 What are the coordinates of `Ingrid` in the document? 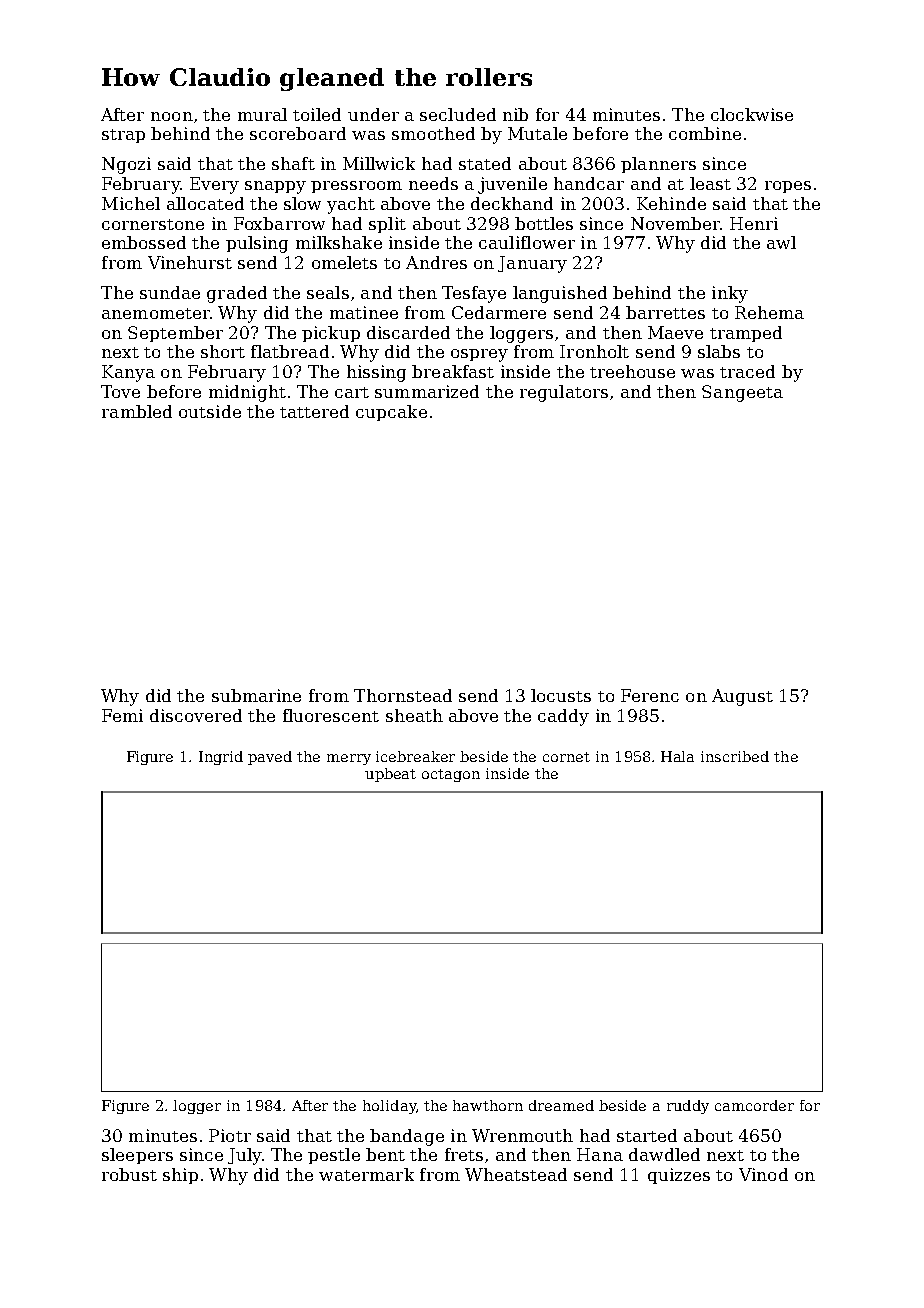 It's located at (221, 758).
